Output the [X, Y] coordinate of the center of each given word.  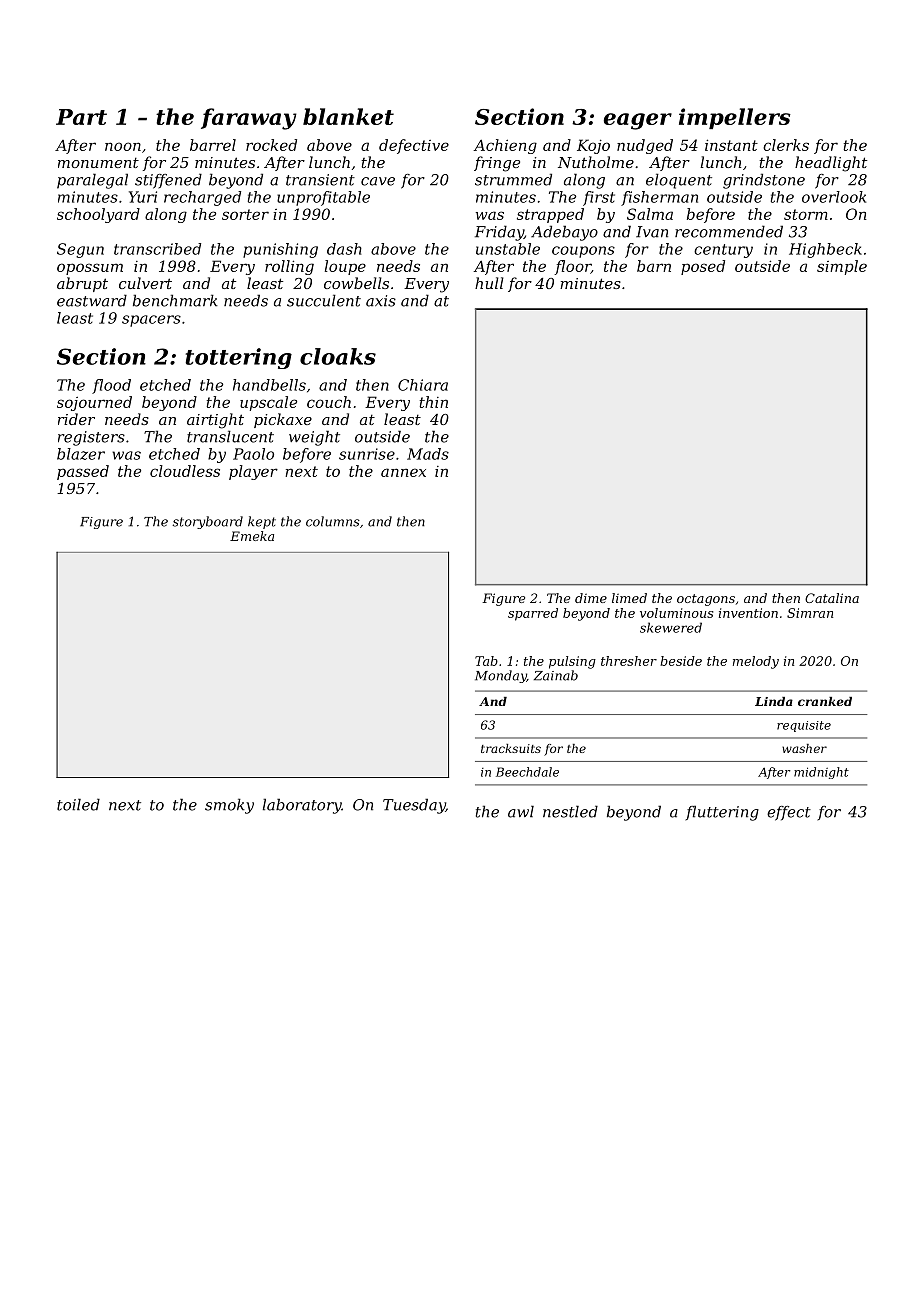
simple [842, 267]
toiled [78, 804]
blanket [348, 116]
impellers [735, 118]
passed [83, 472]
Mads [428, 454]
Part [81, 117]
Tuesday [414, 806]
